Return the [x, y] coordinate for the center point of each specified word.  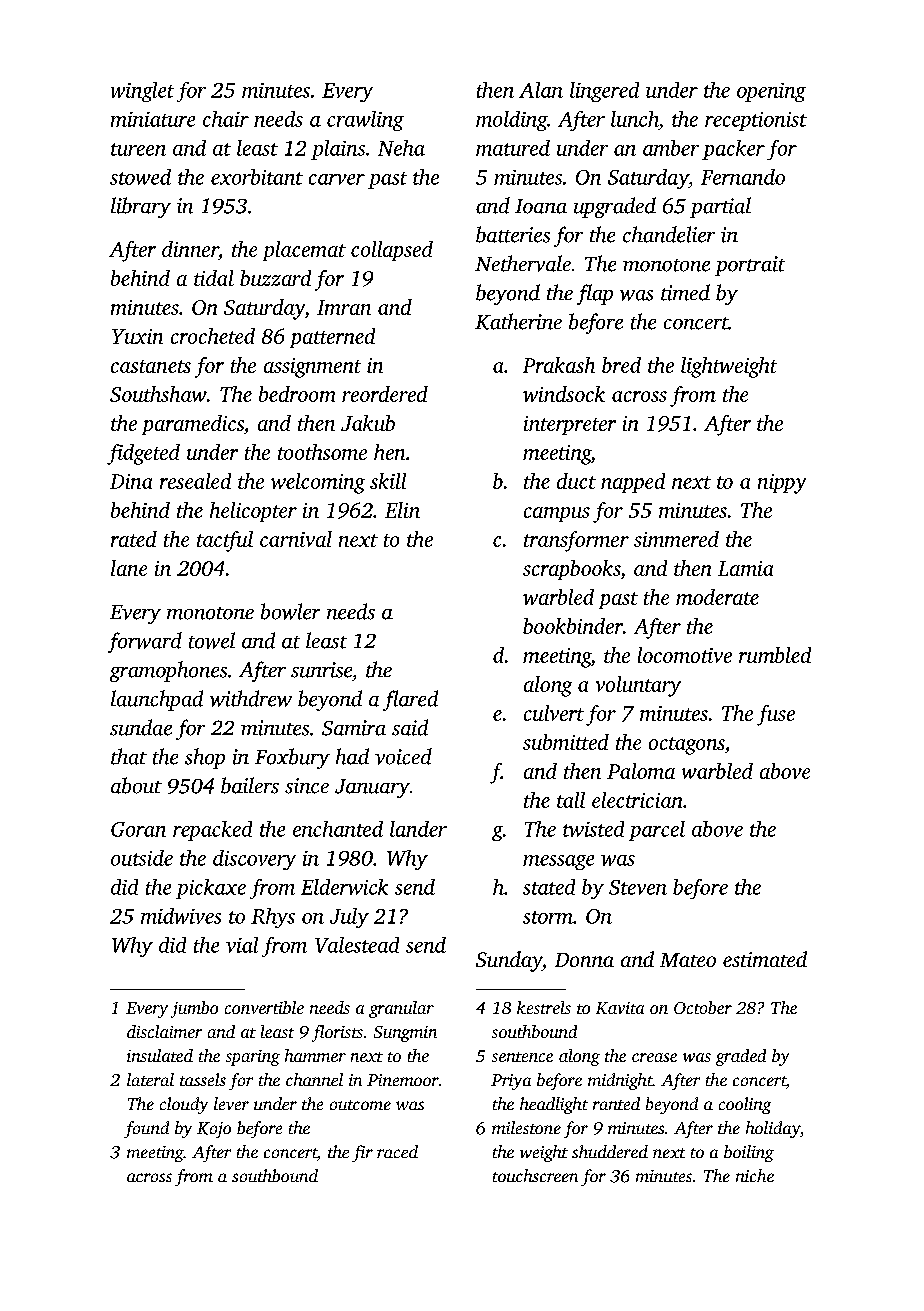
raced [397, 1151]
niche [755, 1175]
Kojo [214, 1130]
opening [771, 92]
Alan [541, 90]
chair [226, 119]
